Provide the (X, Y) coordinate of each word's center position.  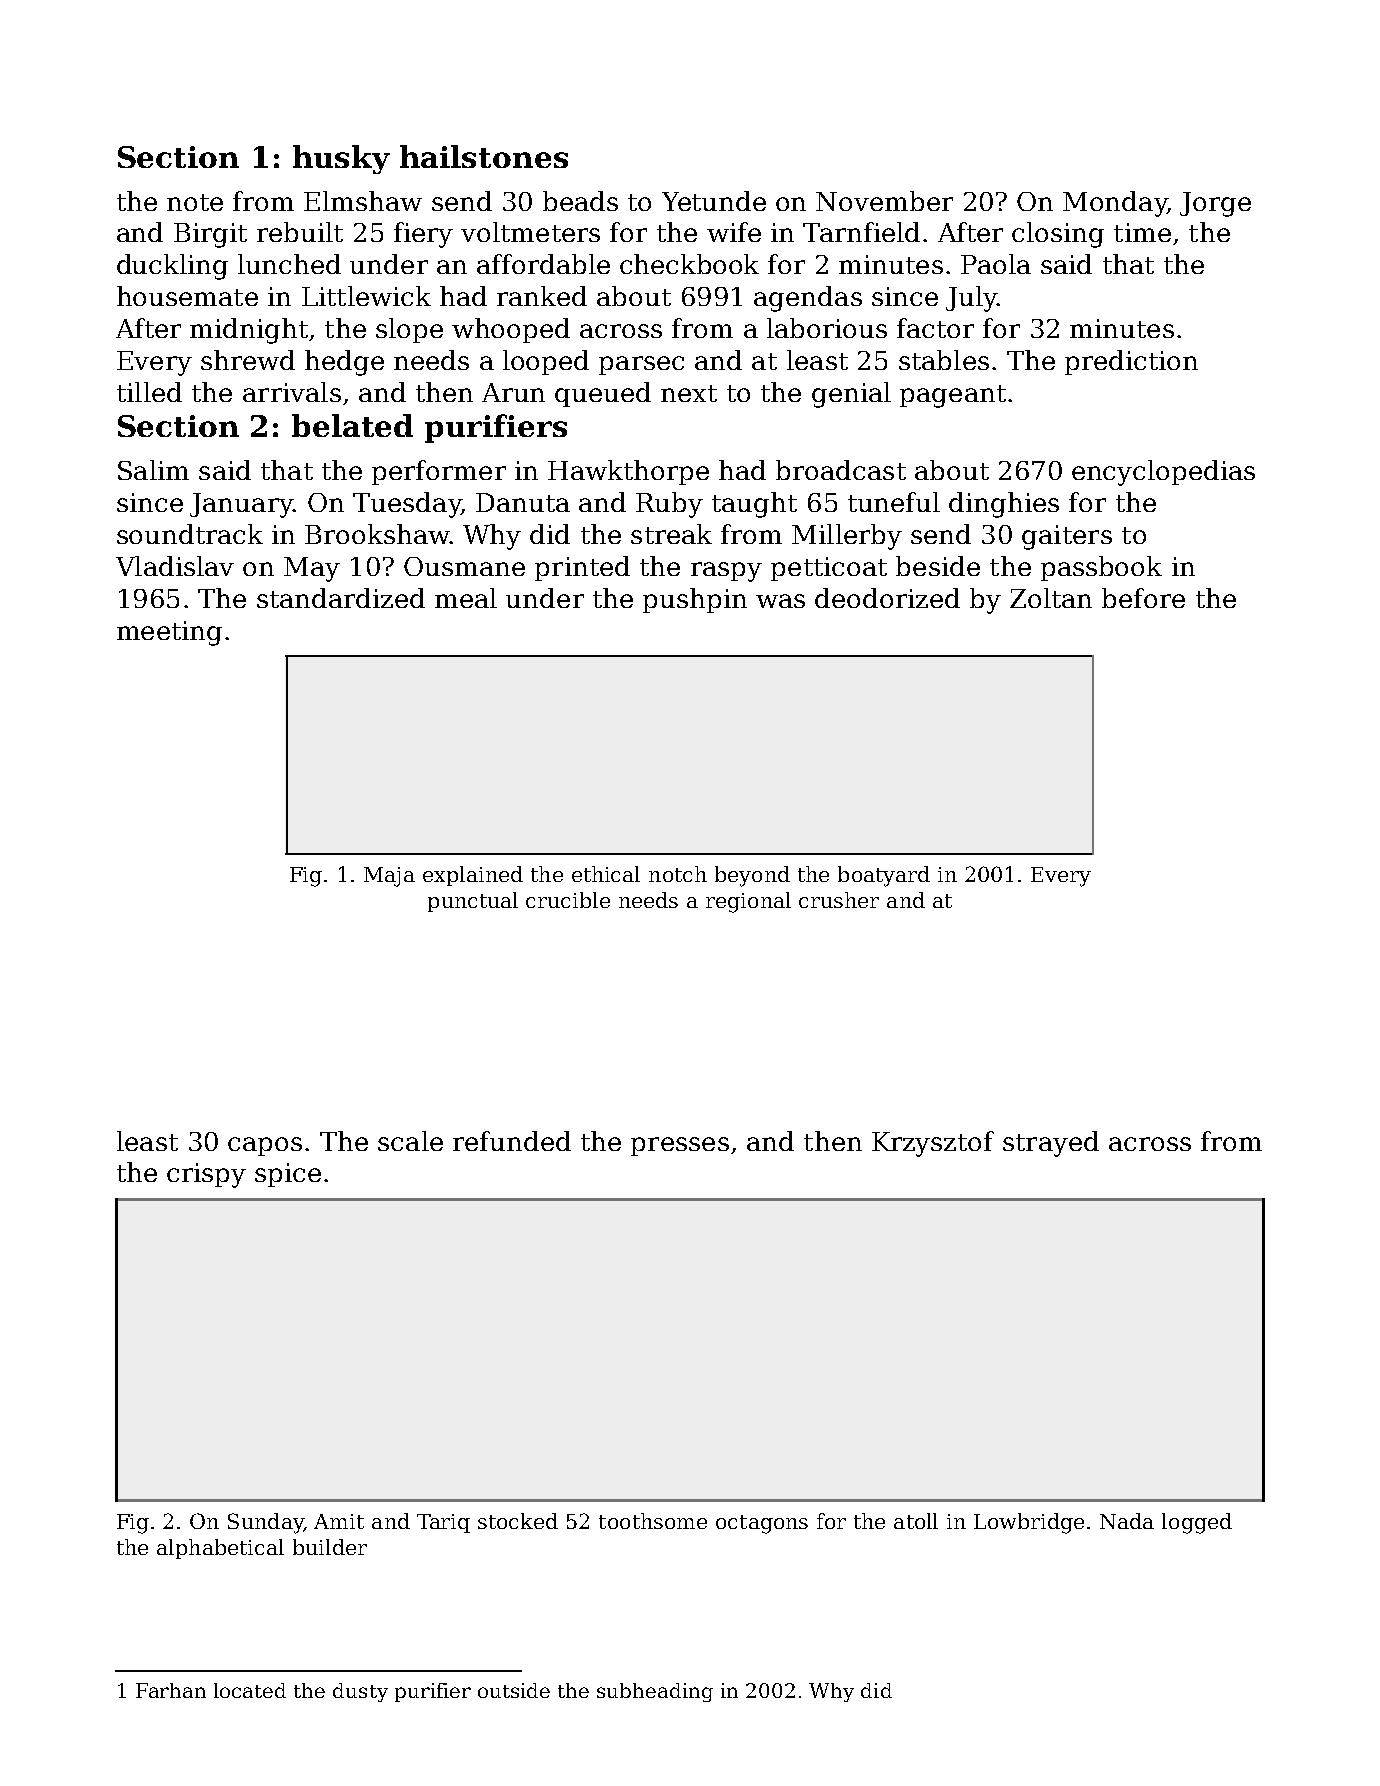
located (250, 1690)
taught (754, 505)
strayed (1051, 1144)
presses (680, 1146)
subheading (655, 1692)
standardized (341, 598)
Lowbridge (1029, 1523)
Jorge (1215, 204)
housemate (187, 296)
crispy (206, 1175)
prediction (1131, 362)
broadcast (841, 470)
